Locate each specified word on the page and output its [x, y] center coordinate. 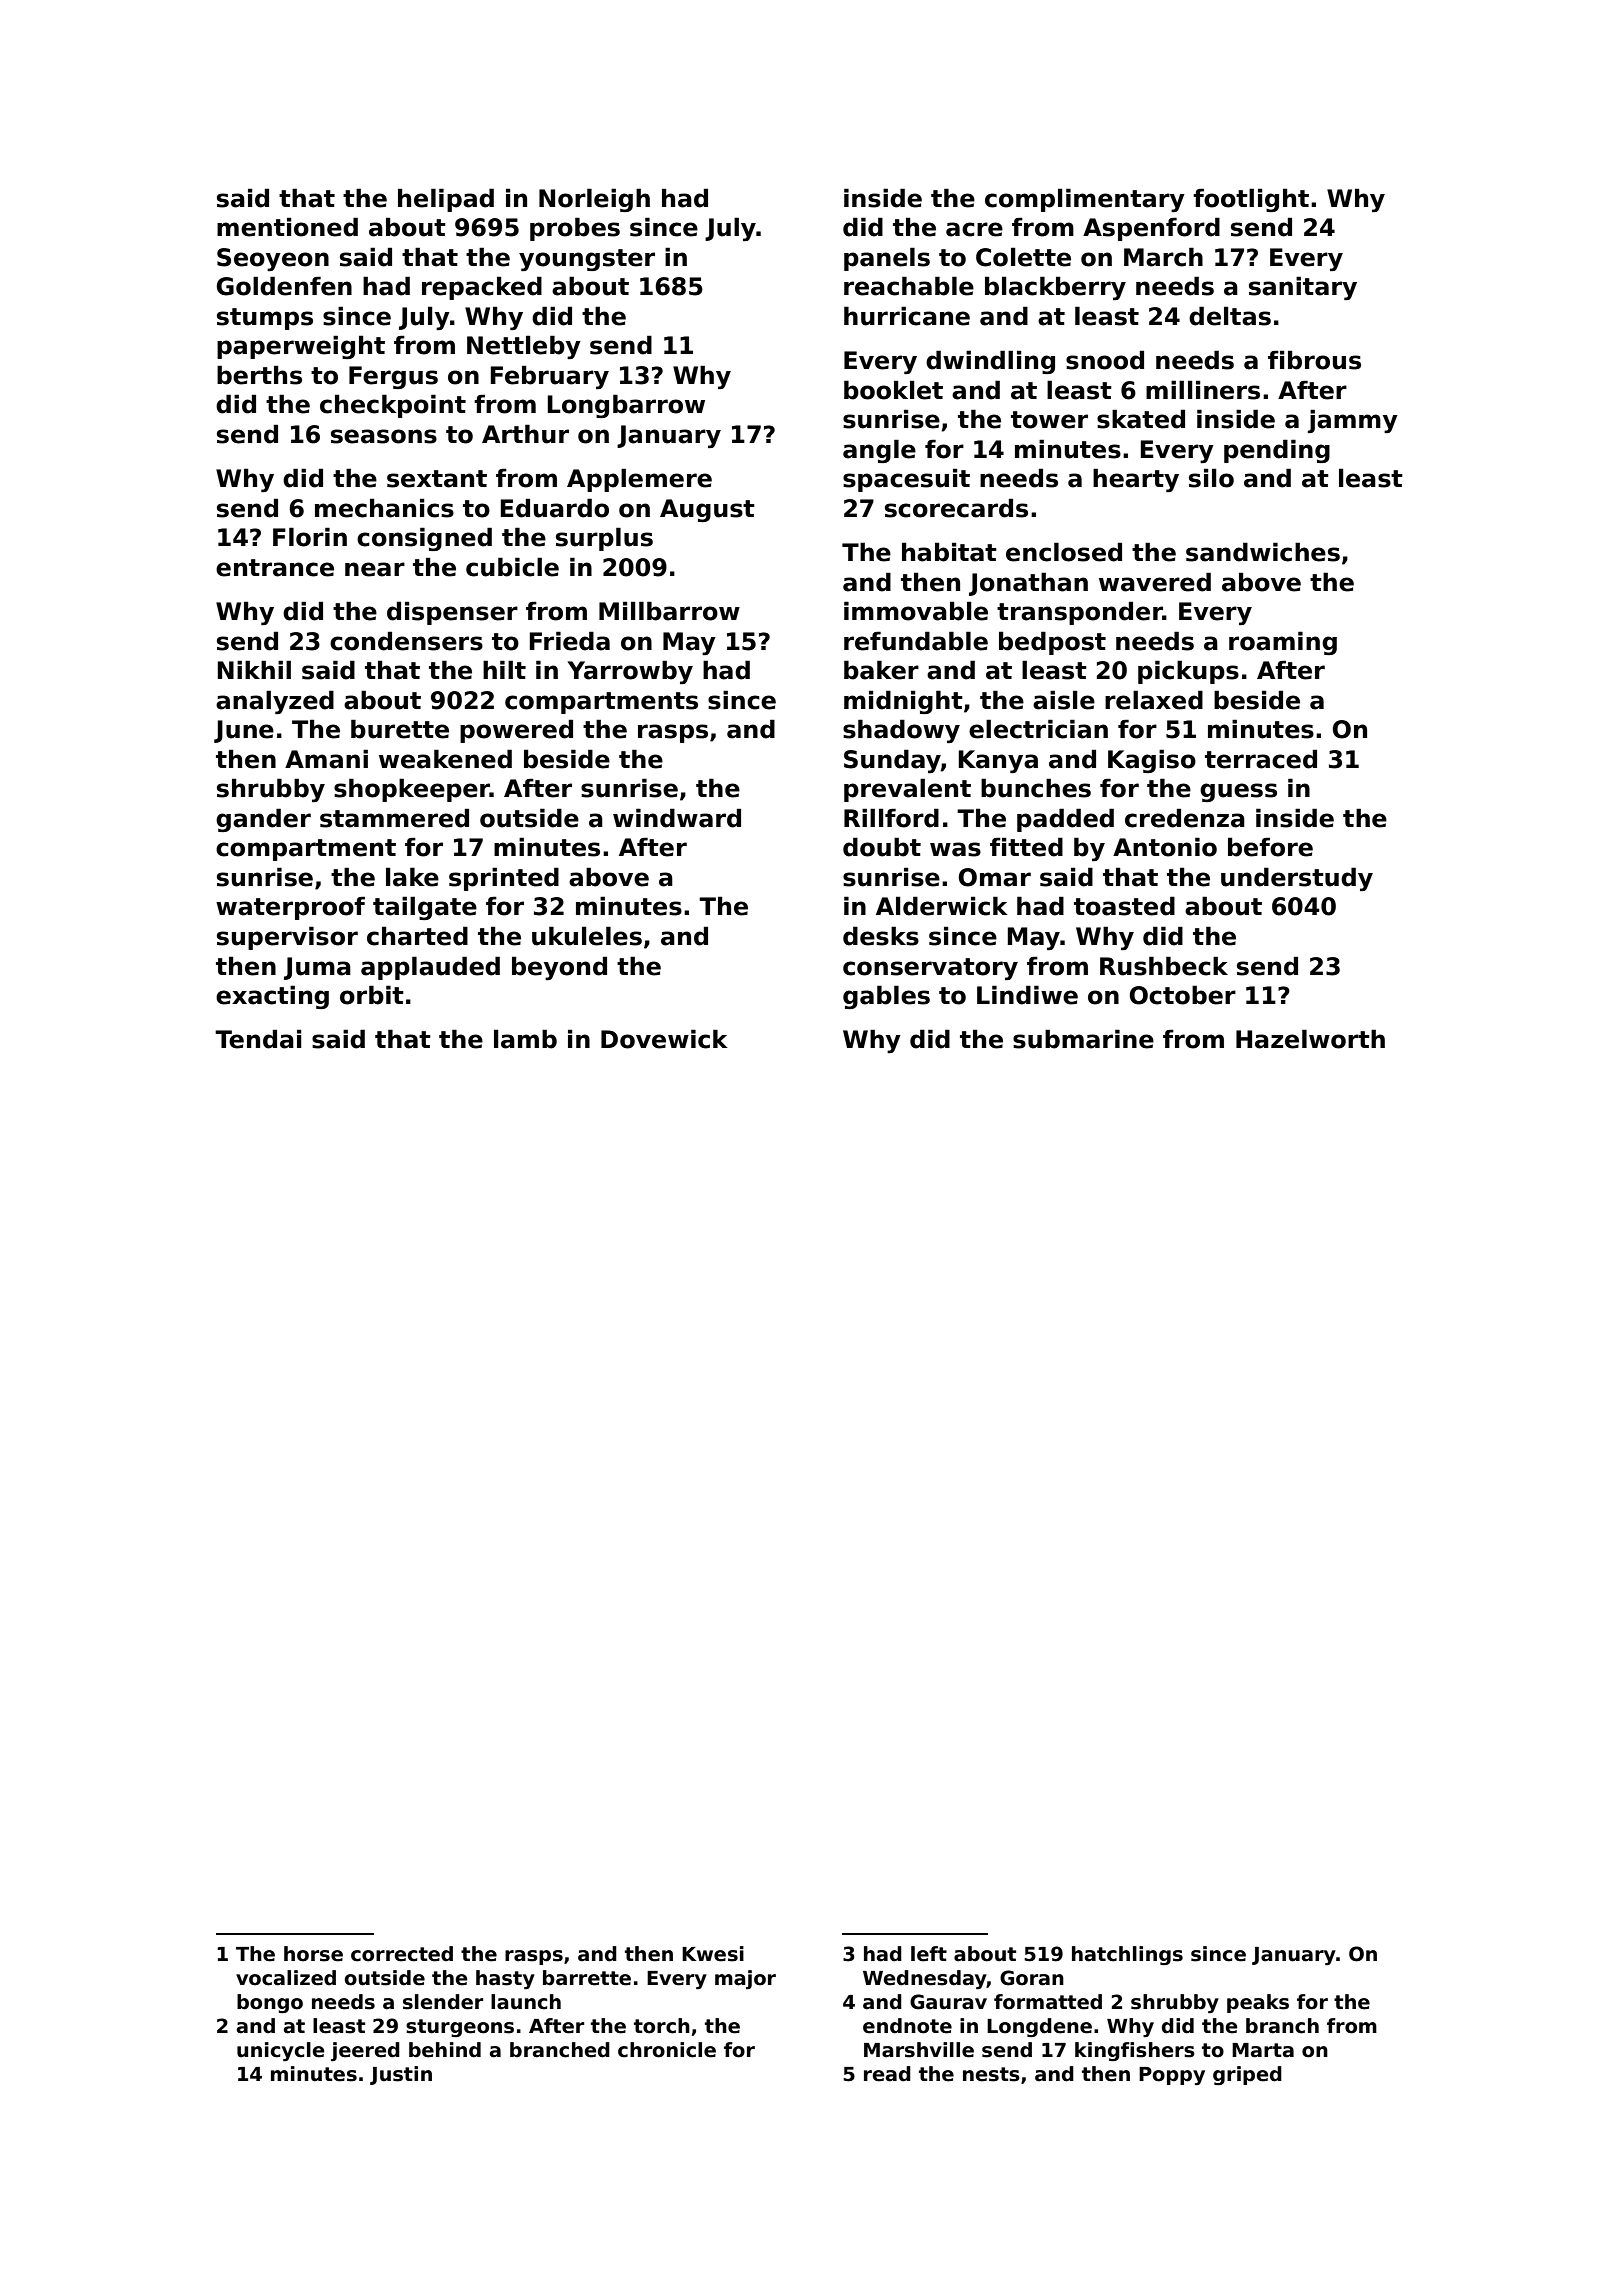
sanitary [1303, 288]
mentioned [287, 227]
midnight [903, 702]
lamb [525, 1039]
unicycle [281, 2051]
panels [887, 259]
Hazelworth [1310, 1039]
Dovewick [664, 1039]
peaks [1258, 2003]
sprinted [504, 879]
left [929, 1954]
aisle [1064, 700]
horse [313, 1954]
